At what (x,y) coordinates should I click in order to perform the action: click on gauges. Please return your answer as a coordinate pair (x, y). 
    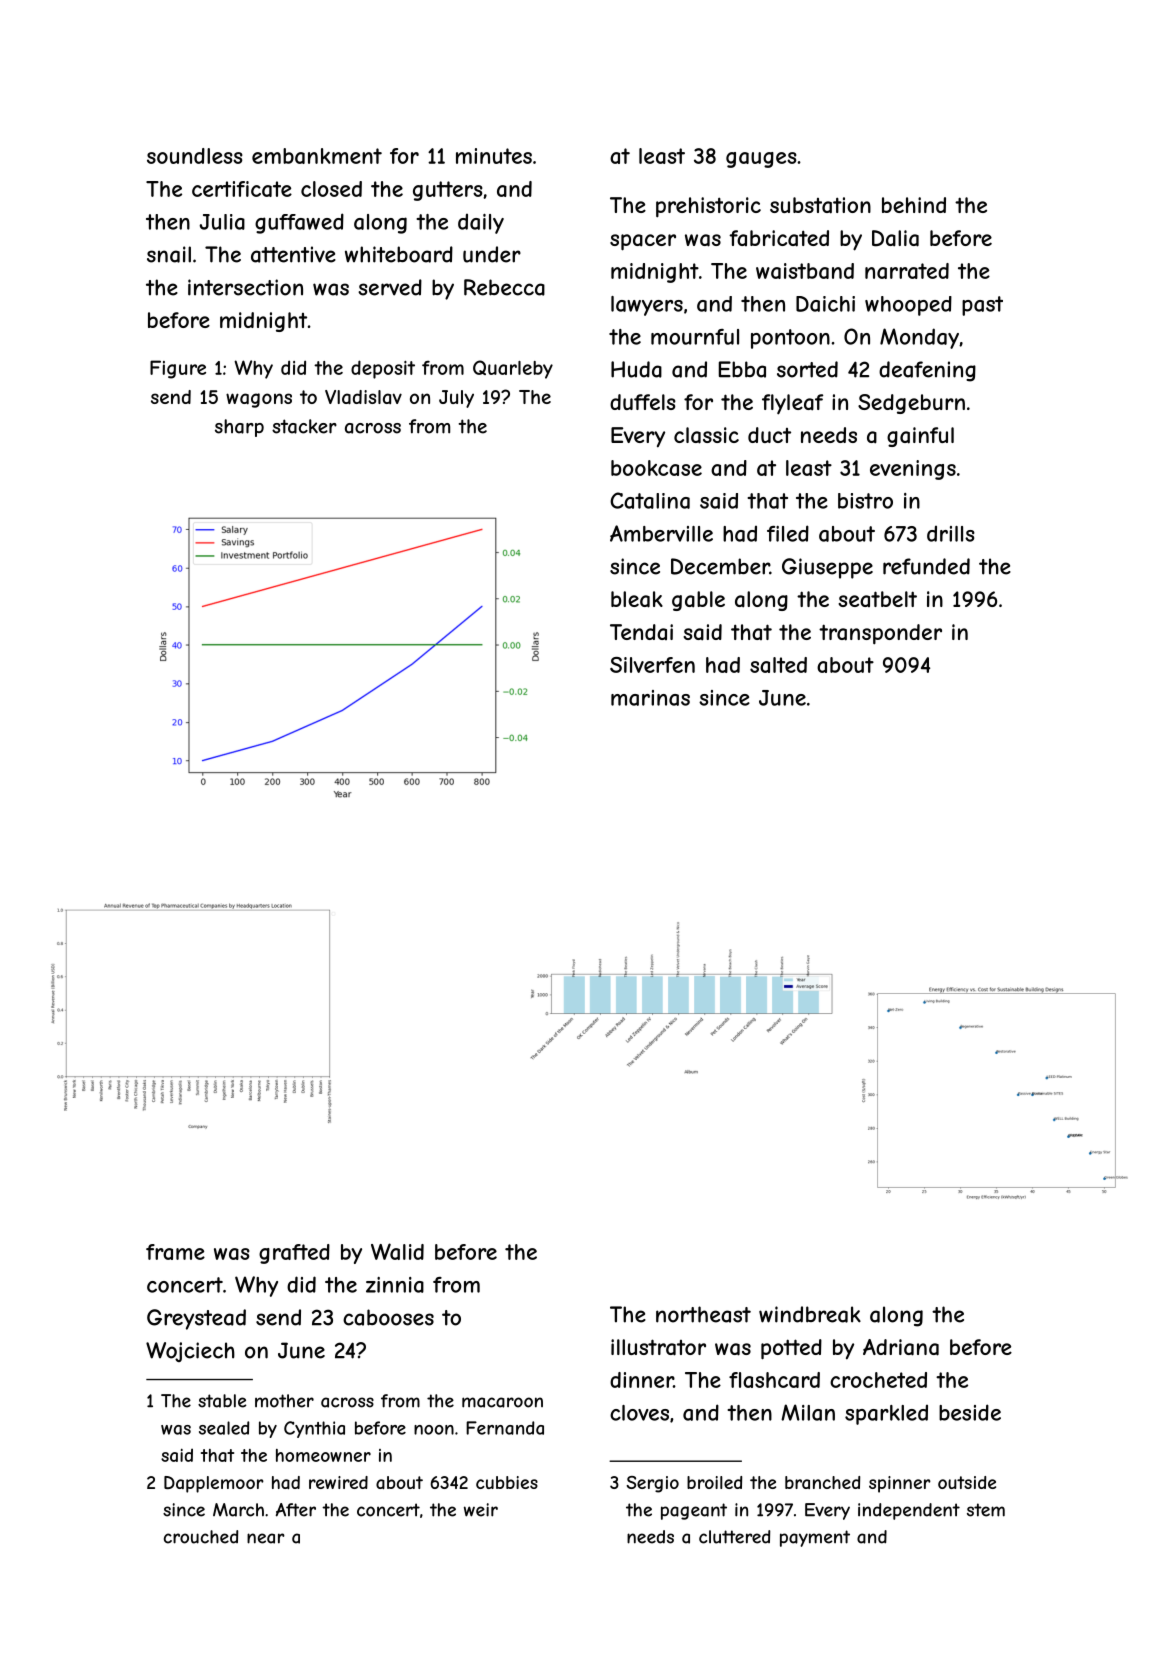
    Looking at the image, I should click on (761, 160).
